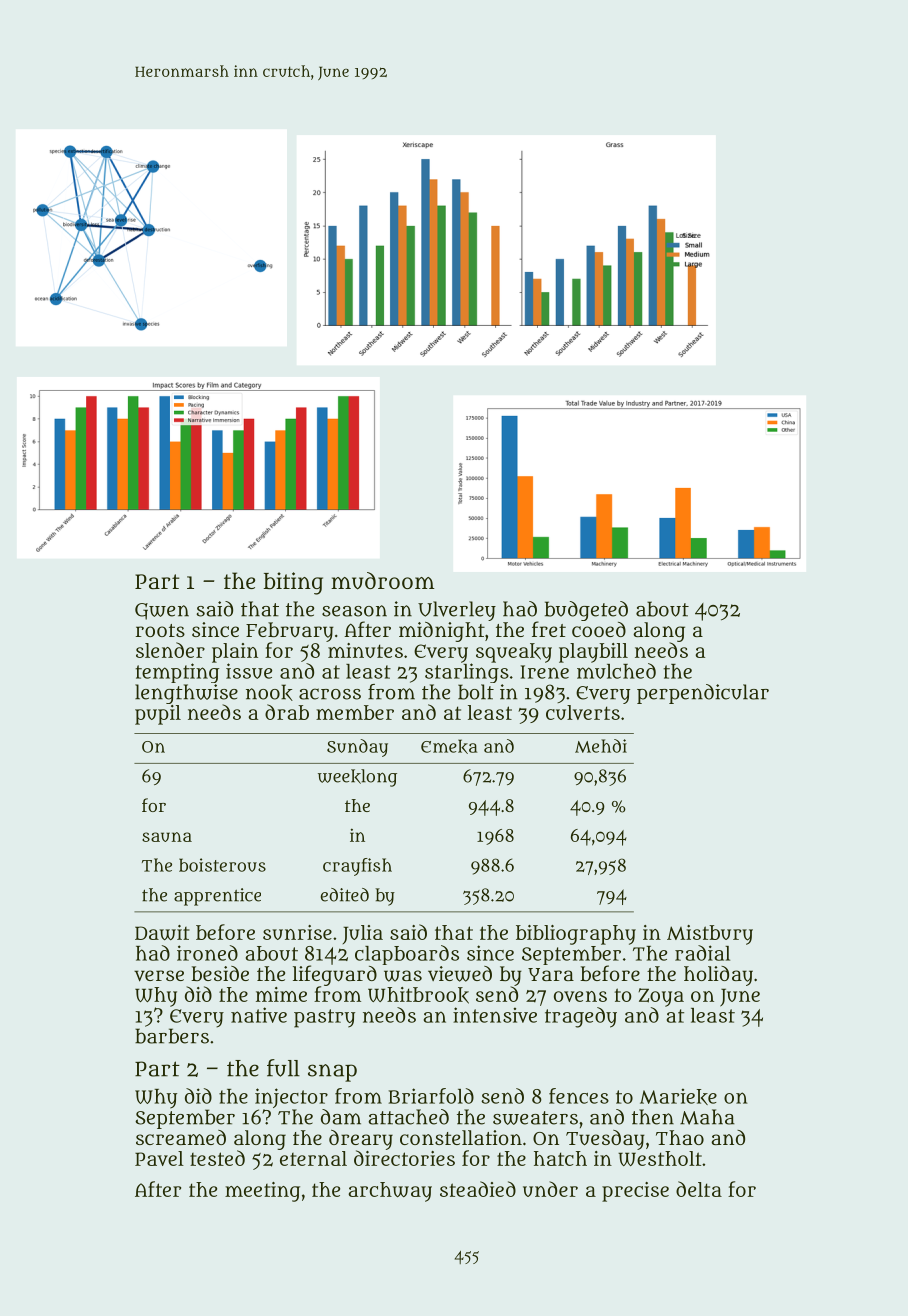 The height and width of the screenshot is (1316, 908). What do you see at coordinates (293, 583) in the screenshot?
I see `biting` at bounding box center [293, 583].
